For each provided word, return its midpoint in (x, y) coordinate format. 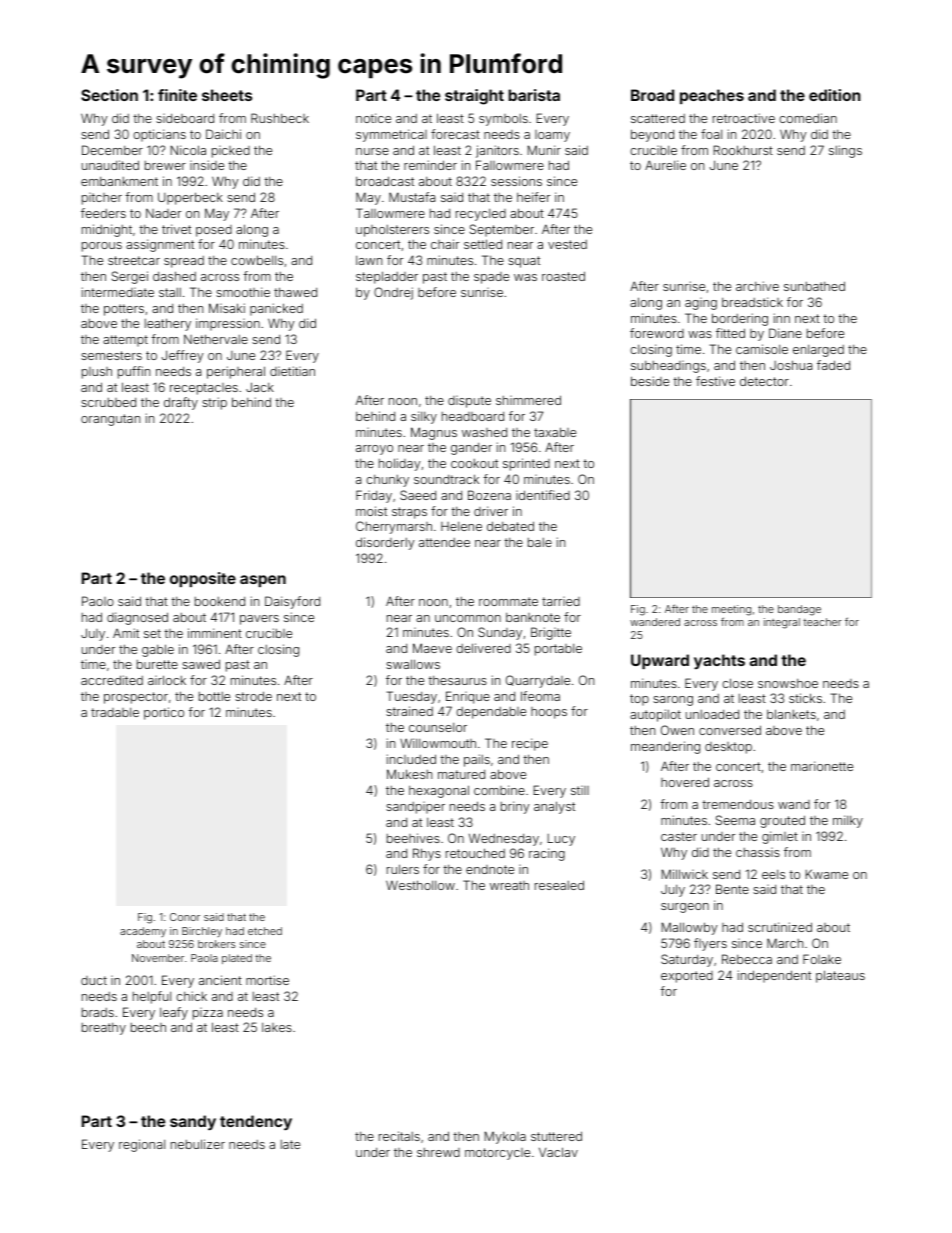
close (737, 683)
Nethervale (216, 339)
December (112, 150)
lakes (277, 1027)
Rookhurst (743, 150)
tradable (115, 712)
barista (534, 95)
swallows (413, 664)
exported (687, 977)
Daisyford (292, 602)
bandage (799, 610)
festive (715, 381)
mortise (267, 980)
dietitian (292, 371)
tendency (256, 1122)
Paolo (98, 601)
